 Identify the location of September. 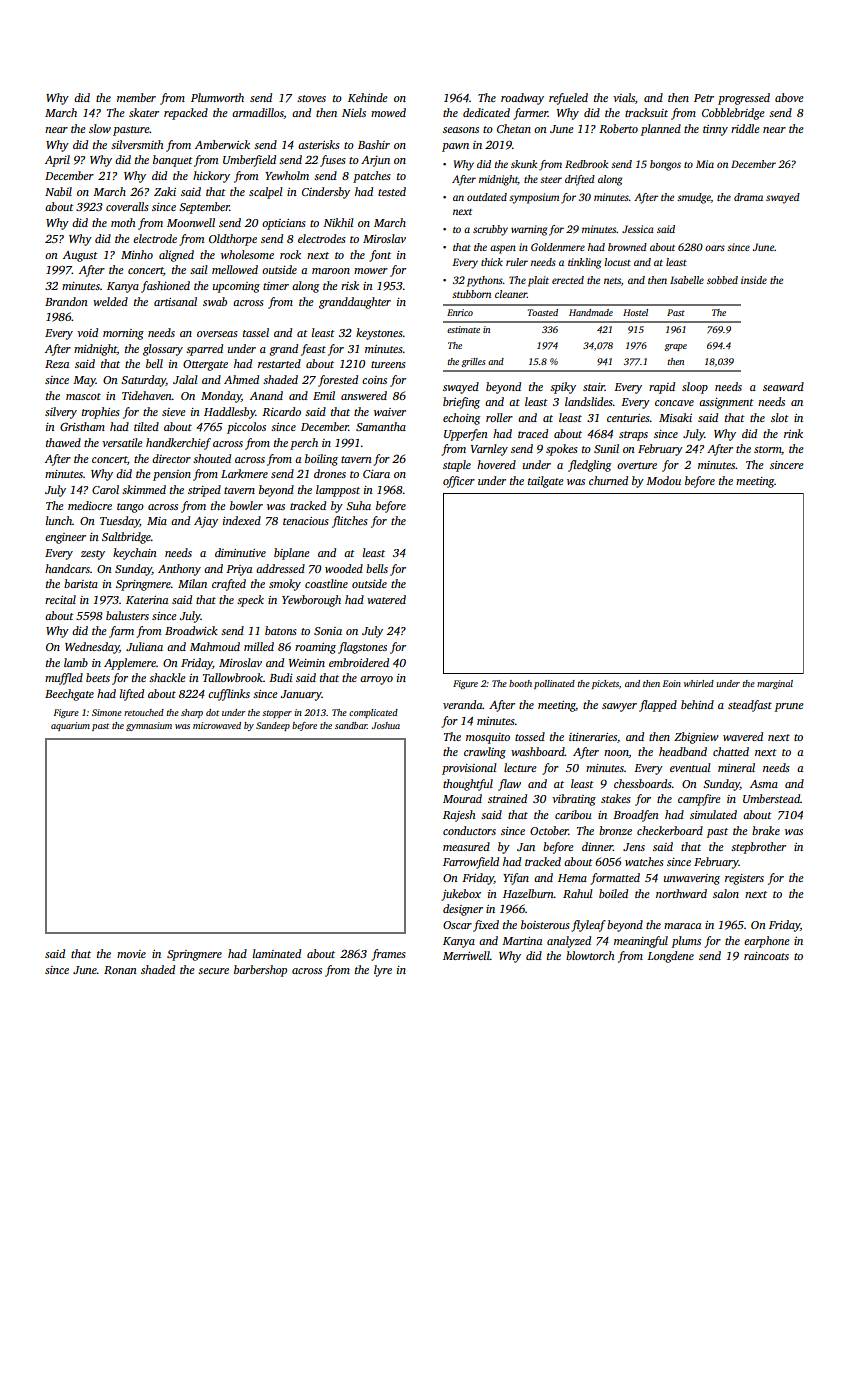
(204, 208).
